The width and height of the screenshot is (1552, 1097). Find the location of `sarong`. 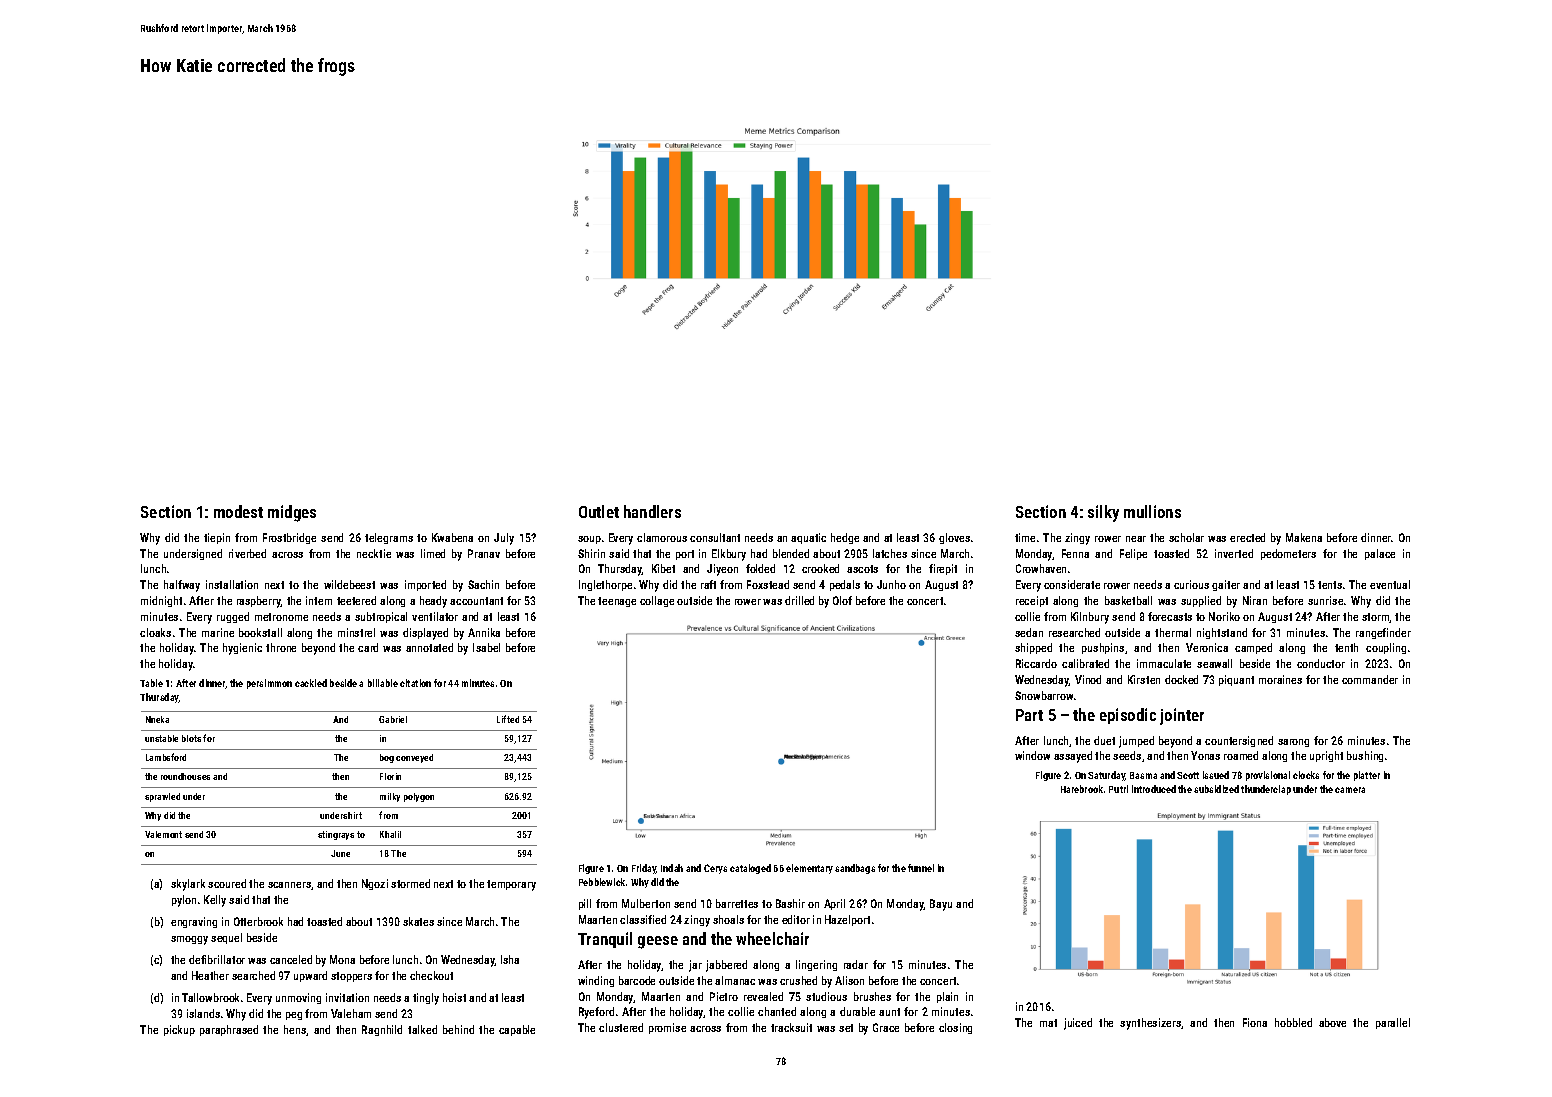

sarong is located at coordinates (1293, 743).
